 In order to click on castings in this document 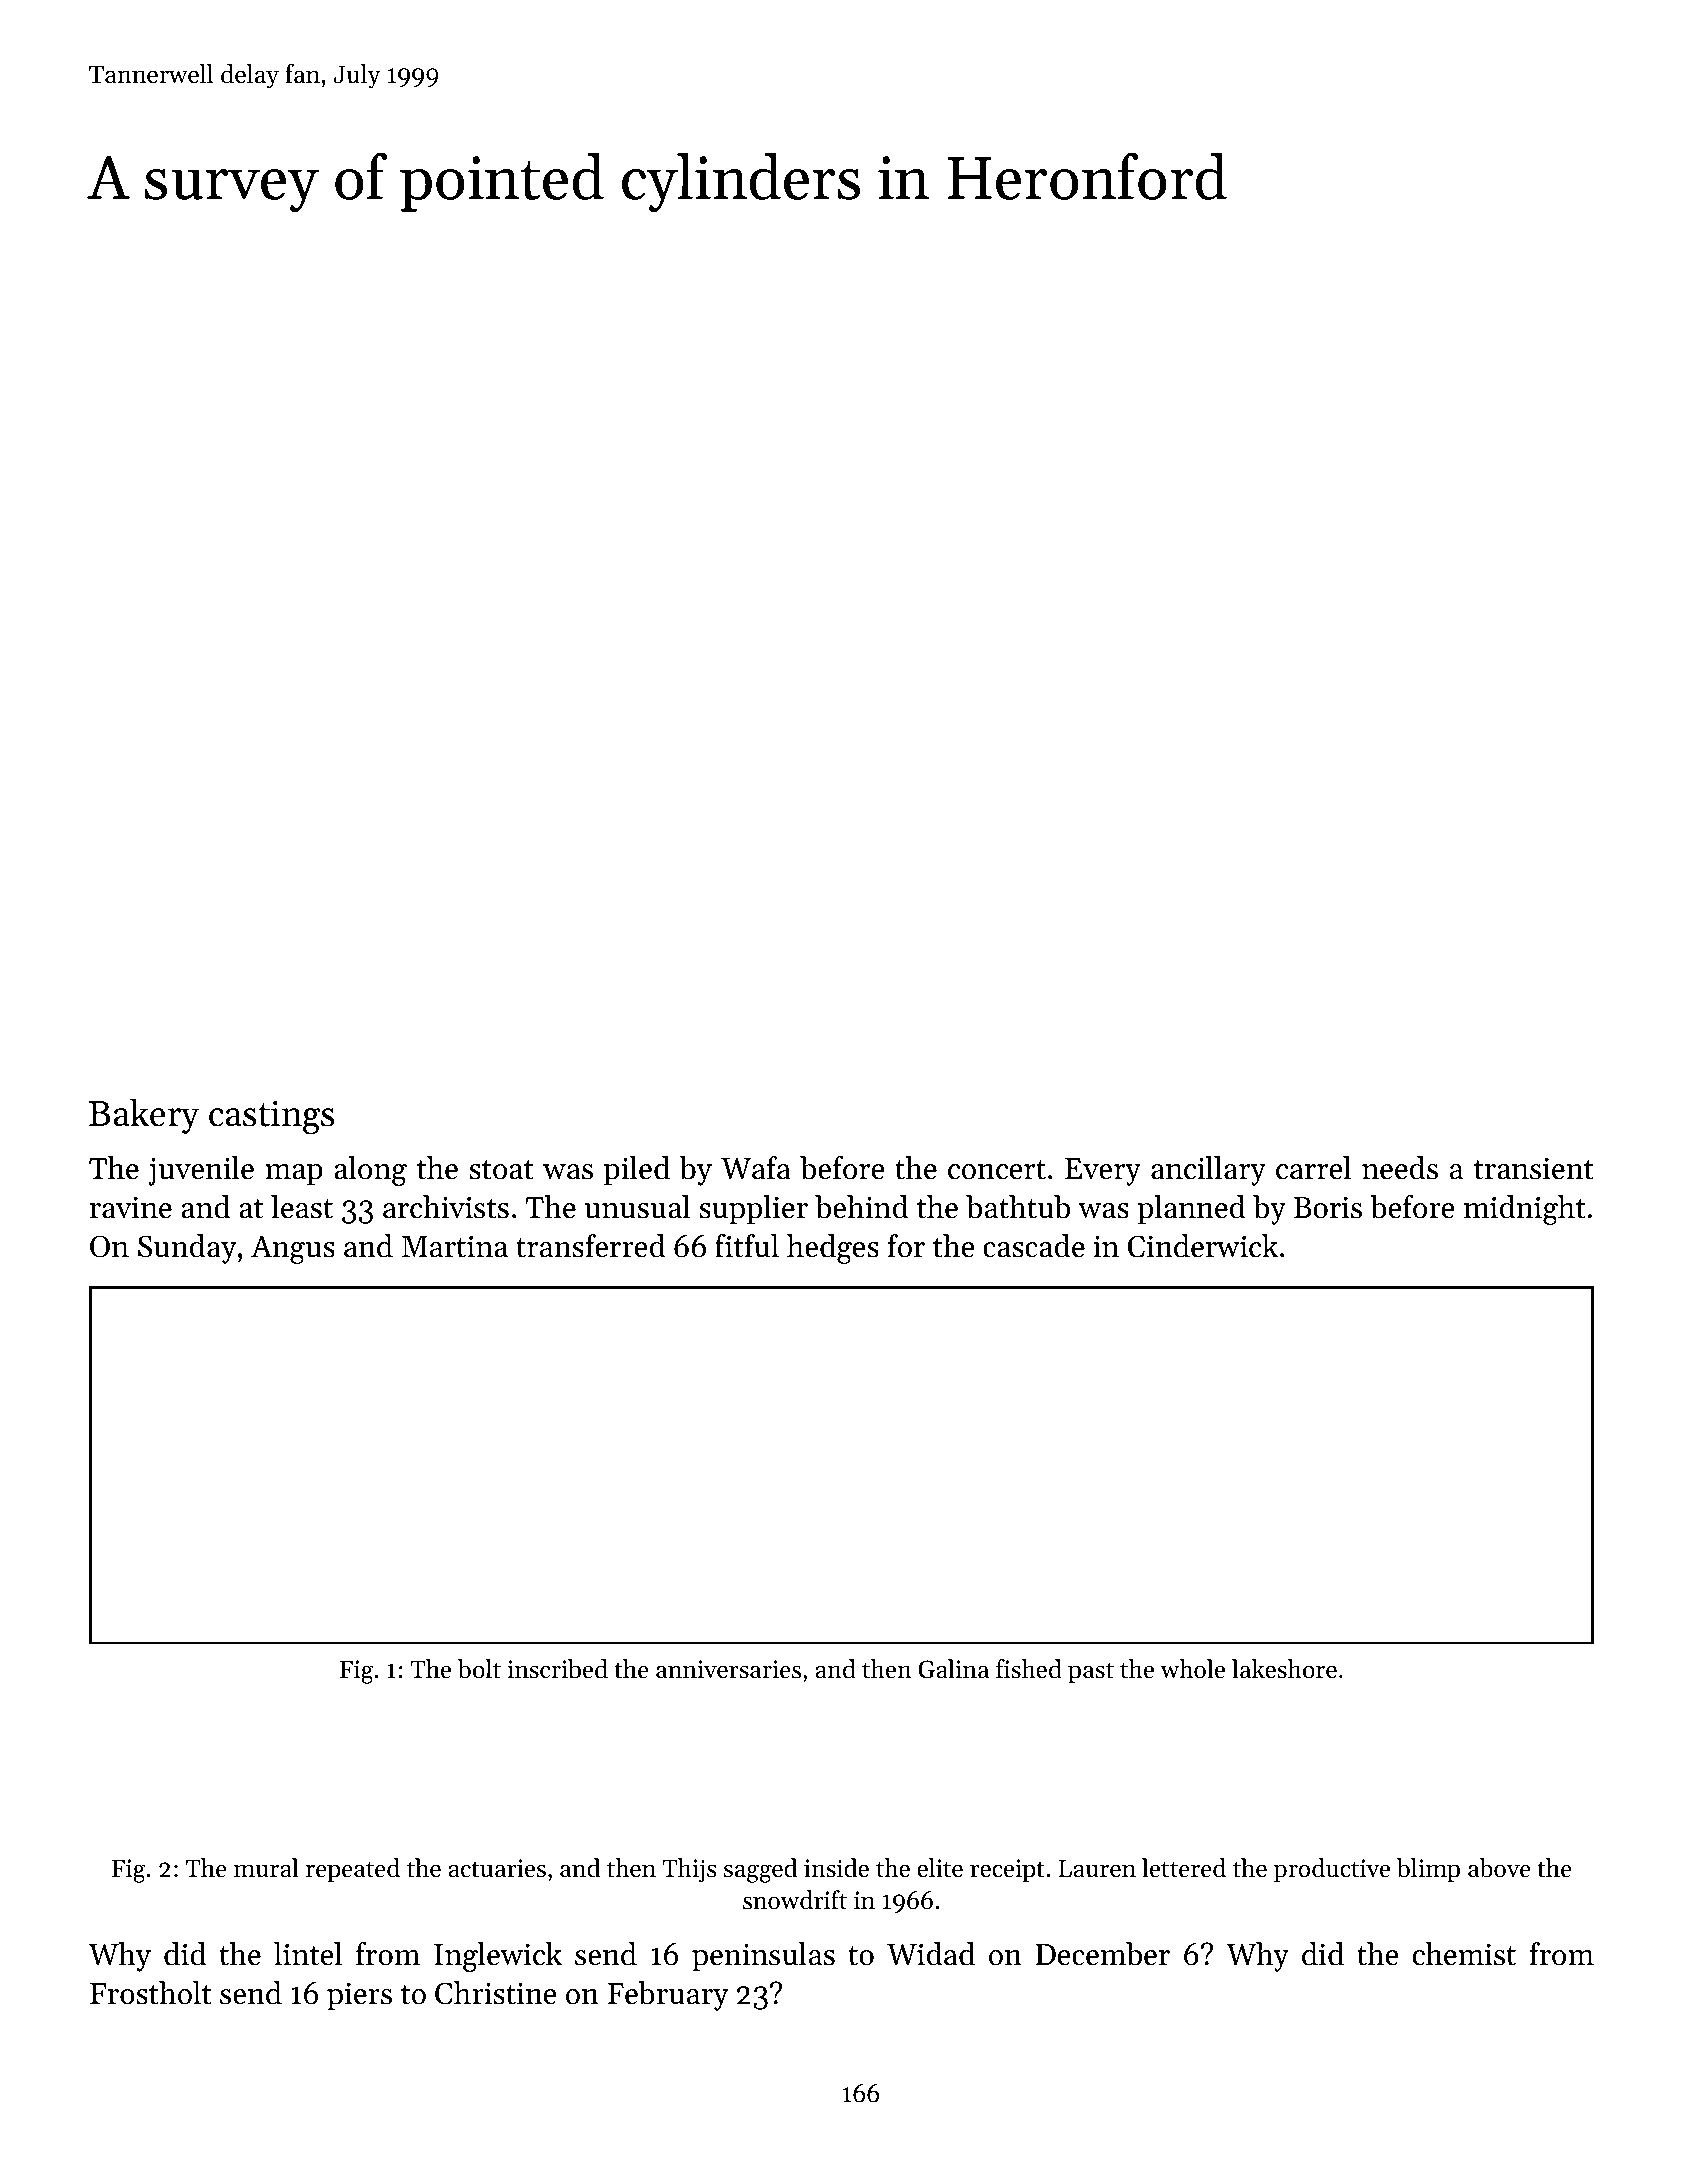, I will do `click(272, 1117)`.
